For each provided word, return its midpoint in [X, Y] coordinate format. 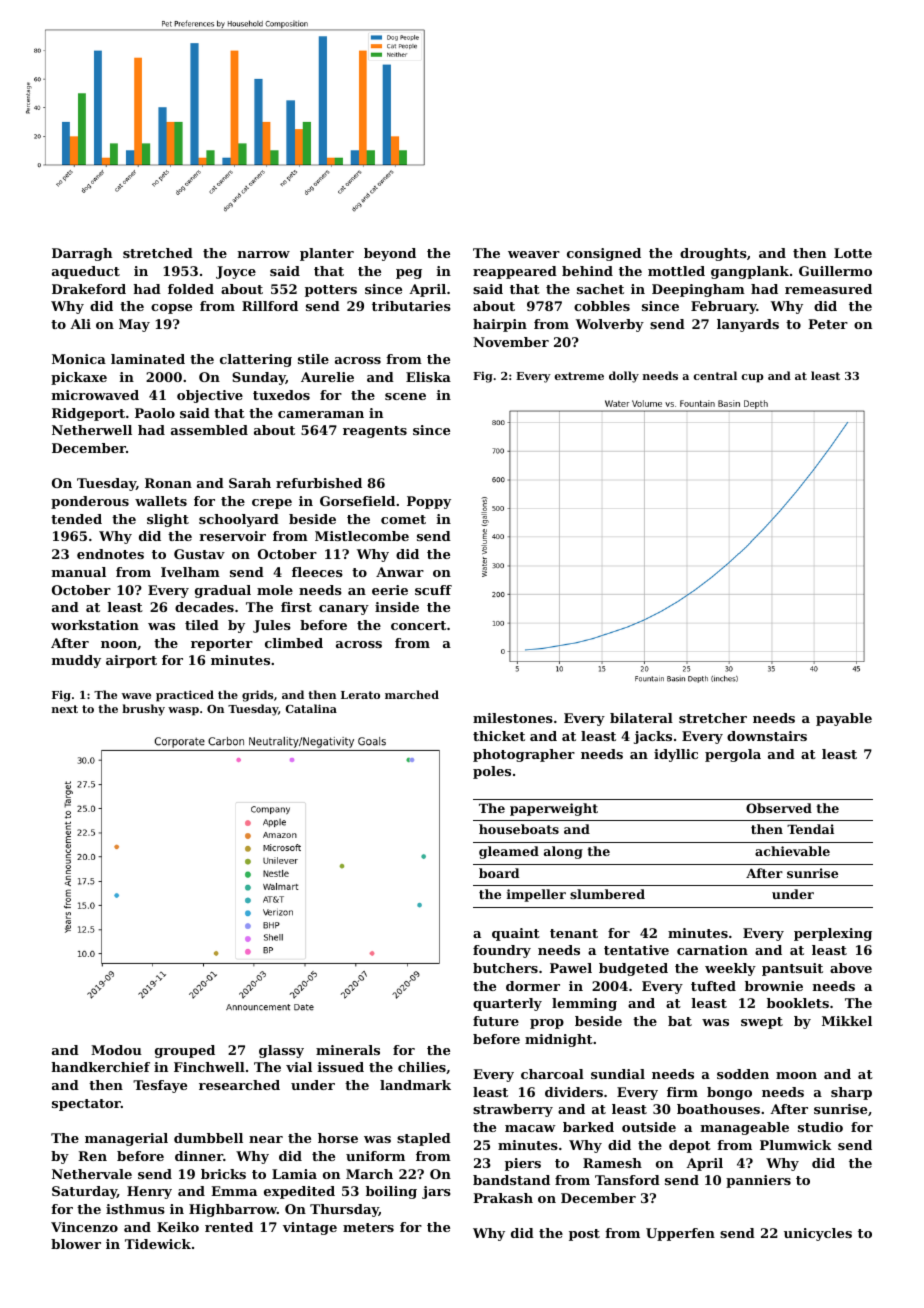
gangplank [750, 272]
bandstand [511, 1180]
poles [492, 772]
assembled [209, 430]
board [499, 873]
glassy [281, 1051]
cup [752, 378]
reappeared [515, 272]
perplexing [833, 934]
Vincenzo [84, 1227]
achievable [792, 851]
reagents [375, 432]
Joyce [236, 272]
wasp [183, 711]
